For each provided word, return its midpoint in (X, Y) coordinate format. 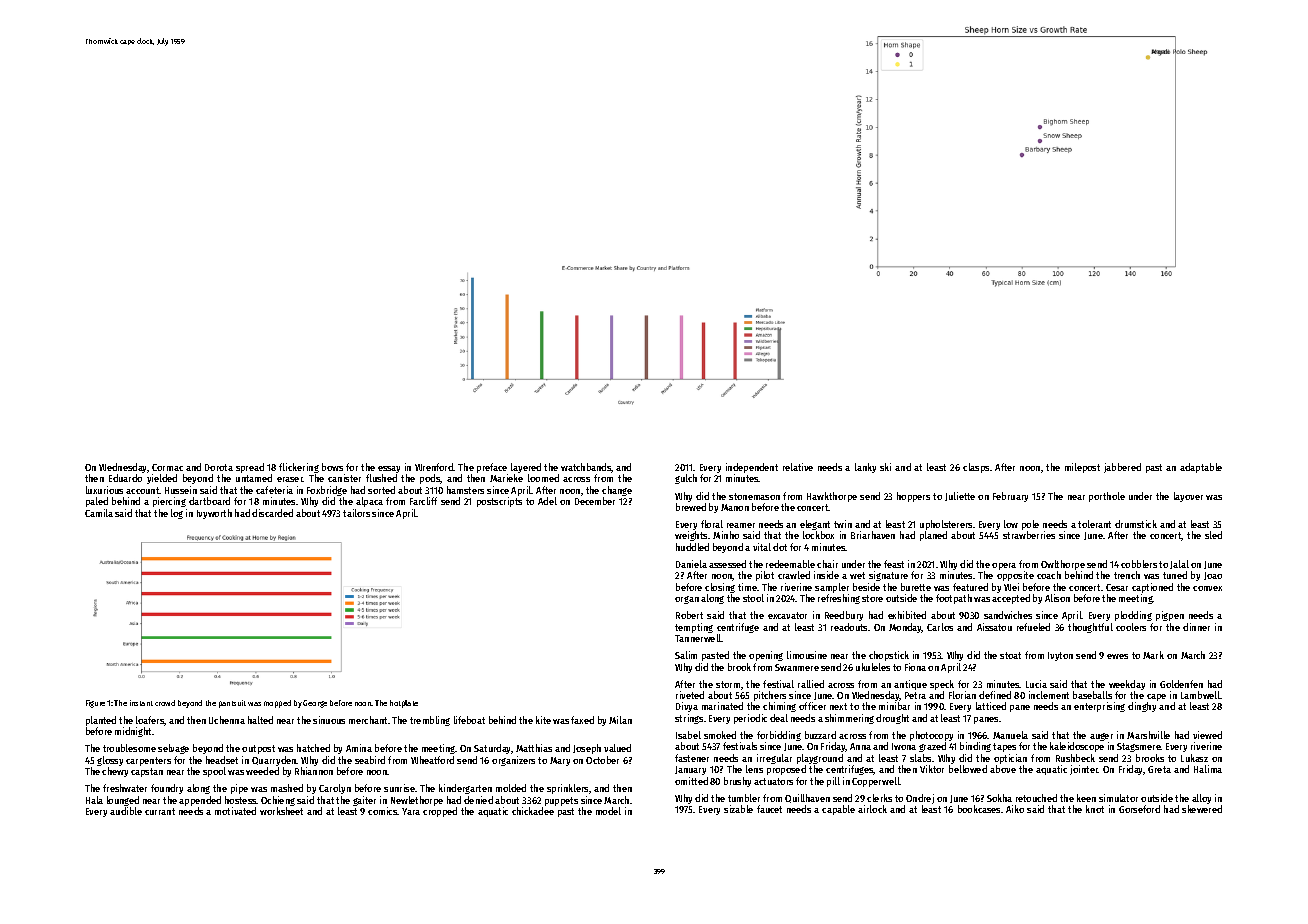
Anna (860, 746)
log (177, 514)
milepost (1082, 468)
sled (1213, 535)
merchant (368, 720)
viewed (1207, 735)
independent (752, 468)
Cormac (167, 467)
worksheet (281, 811)
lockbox (818, 535)
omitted (691, 781)
